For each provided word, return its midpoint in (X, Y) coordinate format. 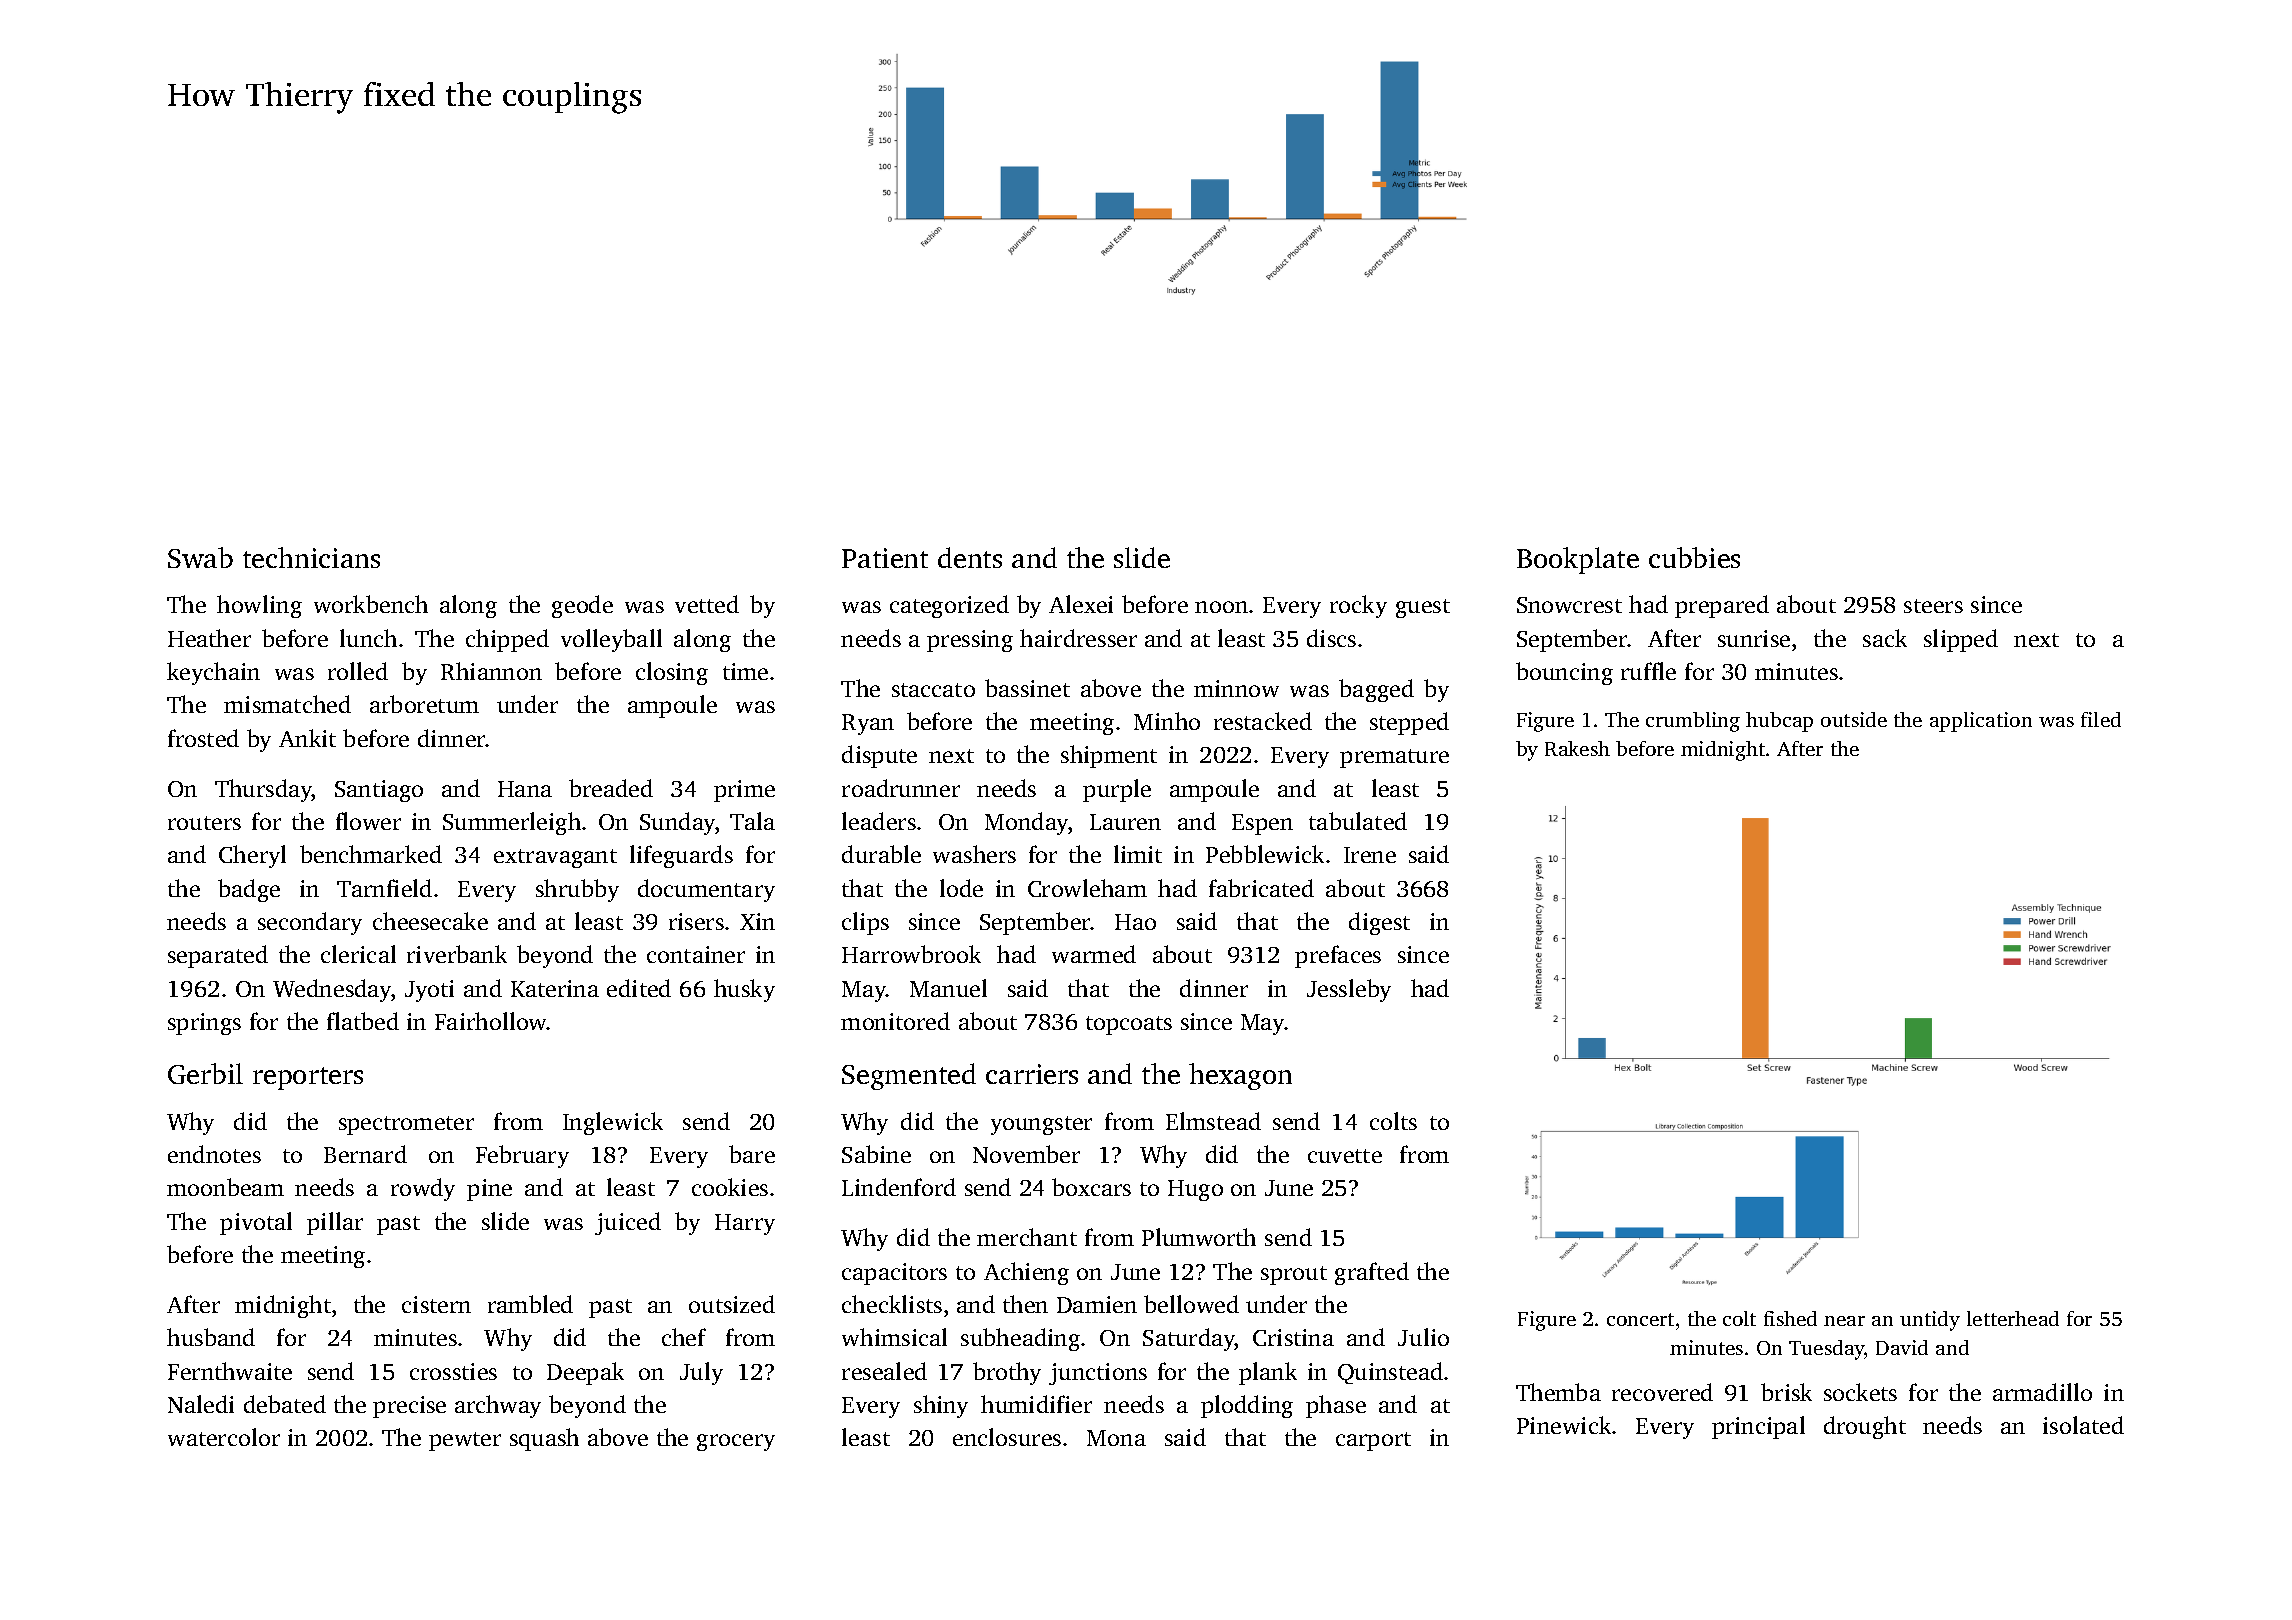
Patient (885, 558)
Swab (200, 557)
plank (1268, 1373)
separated (218, 956)
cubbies (1694, 557)
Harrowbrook (911, 954)
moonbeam (225, 1187)
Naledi (201, 1404)
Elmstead (1213, 1121)
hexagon (1240, 1076)
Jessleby (1349, 990)
